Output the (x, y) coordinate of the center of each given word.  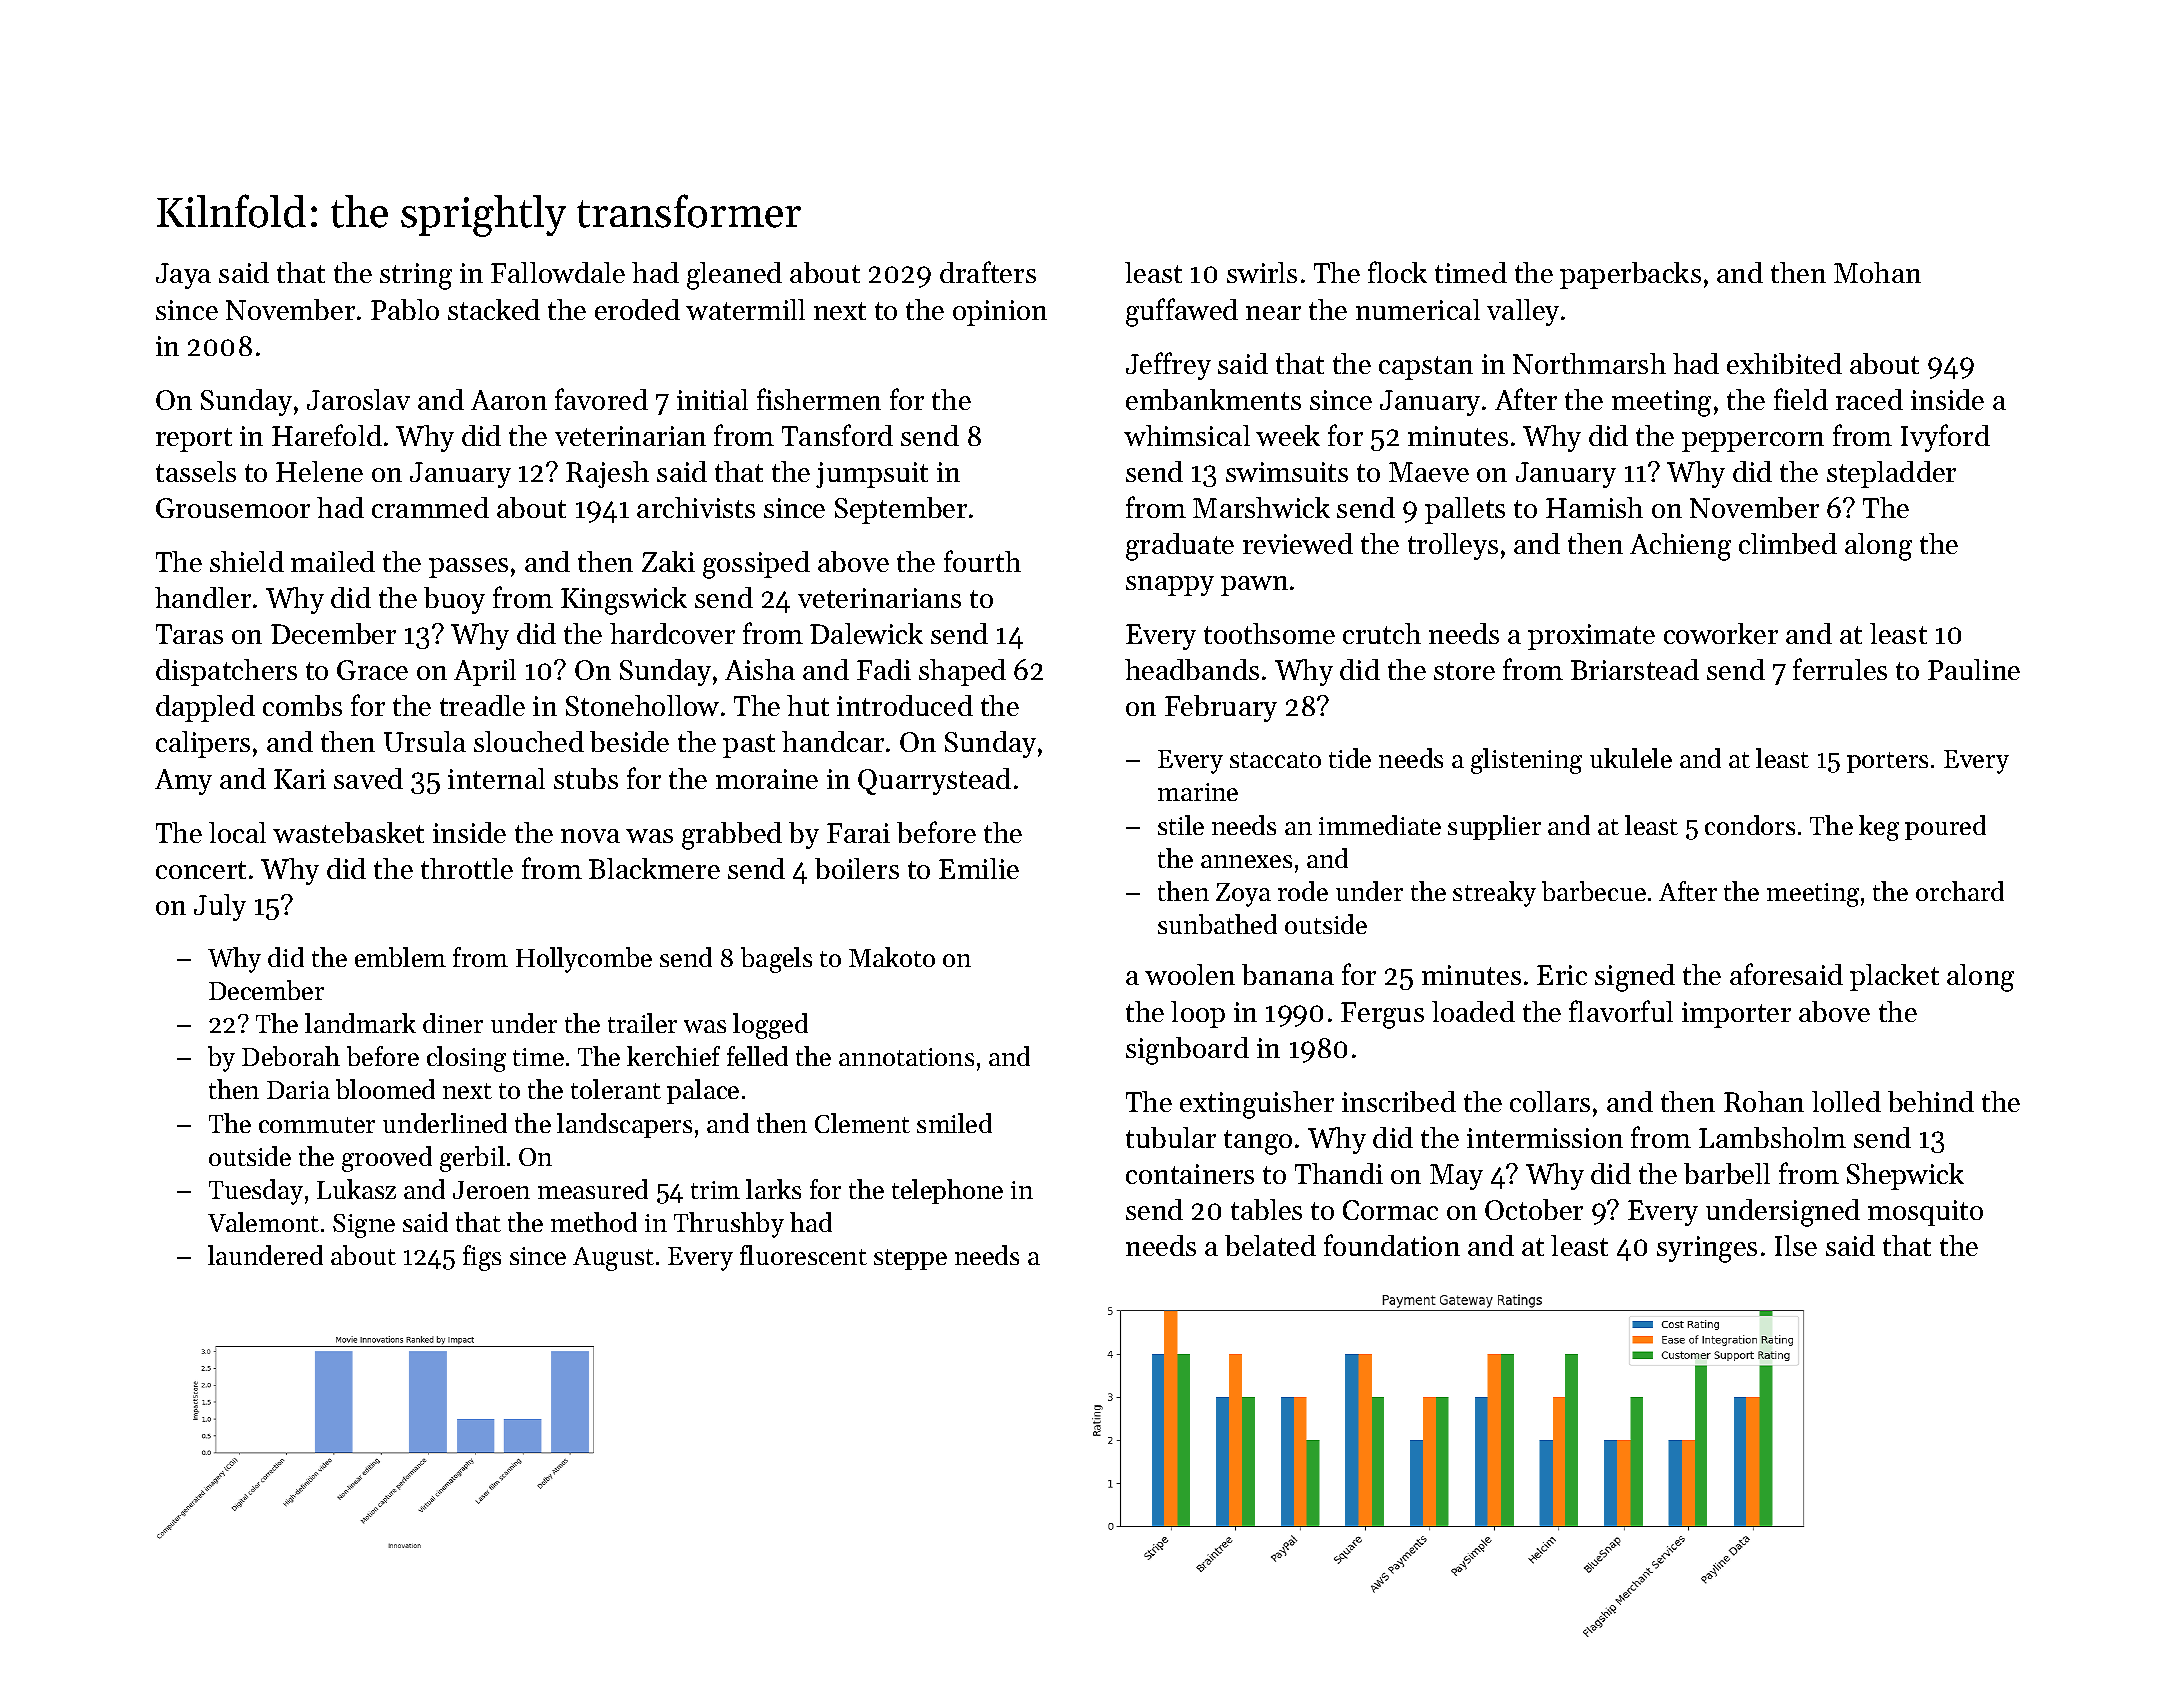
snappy (1170, 586)
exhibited (1784, 363)
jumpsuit (872, 475)
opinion (1000, 313)
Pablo (405, 309)
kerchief (673, 1056)
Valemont (263, 1222)
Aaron (509, 400)
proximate (1591, 637)
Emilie (979, 868)
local (237, 832)
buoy (454, 600)
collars (1550, 1101)
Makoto (892, 957)
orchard (1960, 891)
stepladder (1891, 474)
